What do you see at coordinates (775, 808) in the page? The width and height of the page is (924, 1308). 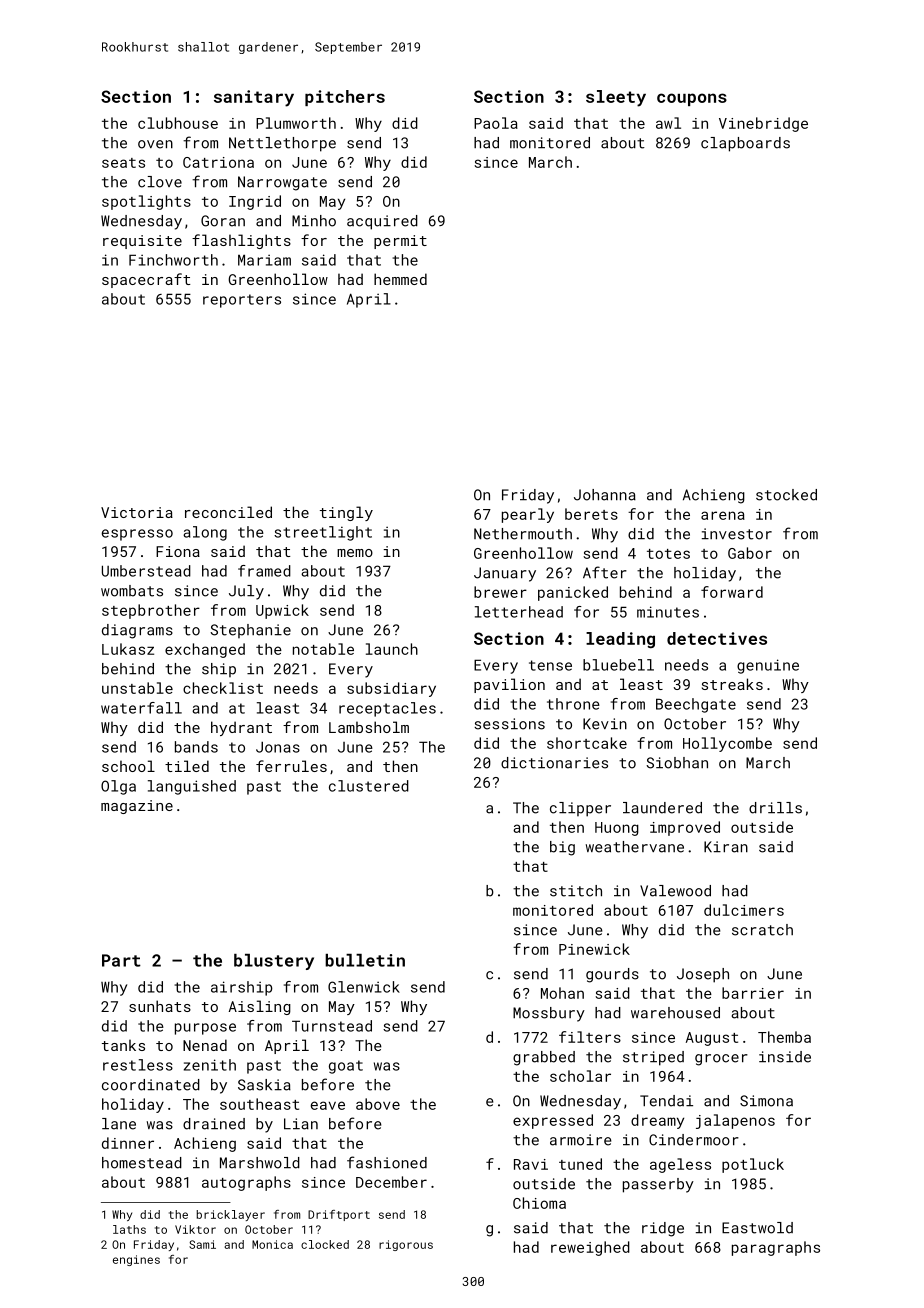 I see `drills` at bounding box center [775, 808].
